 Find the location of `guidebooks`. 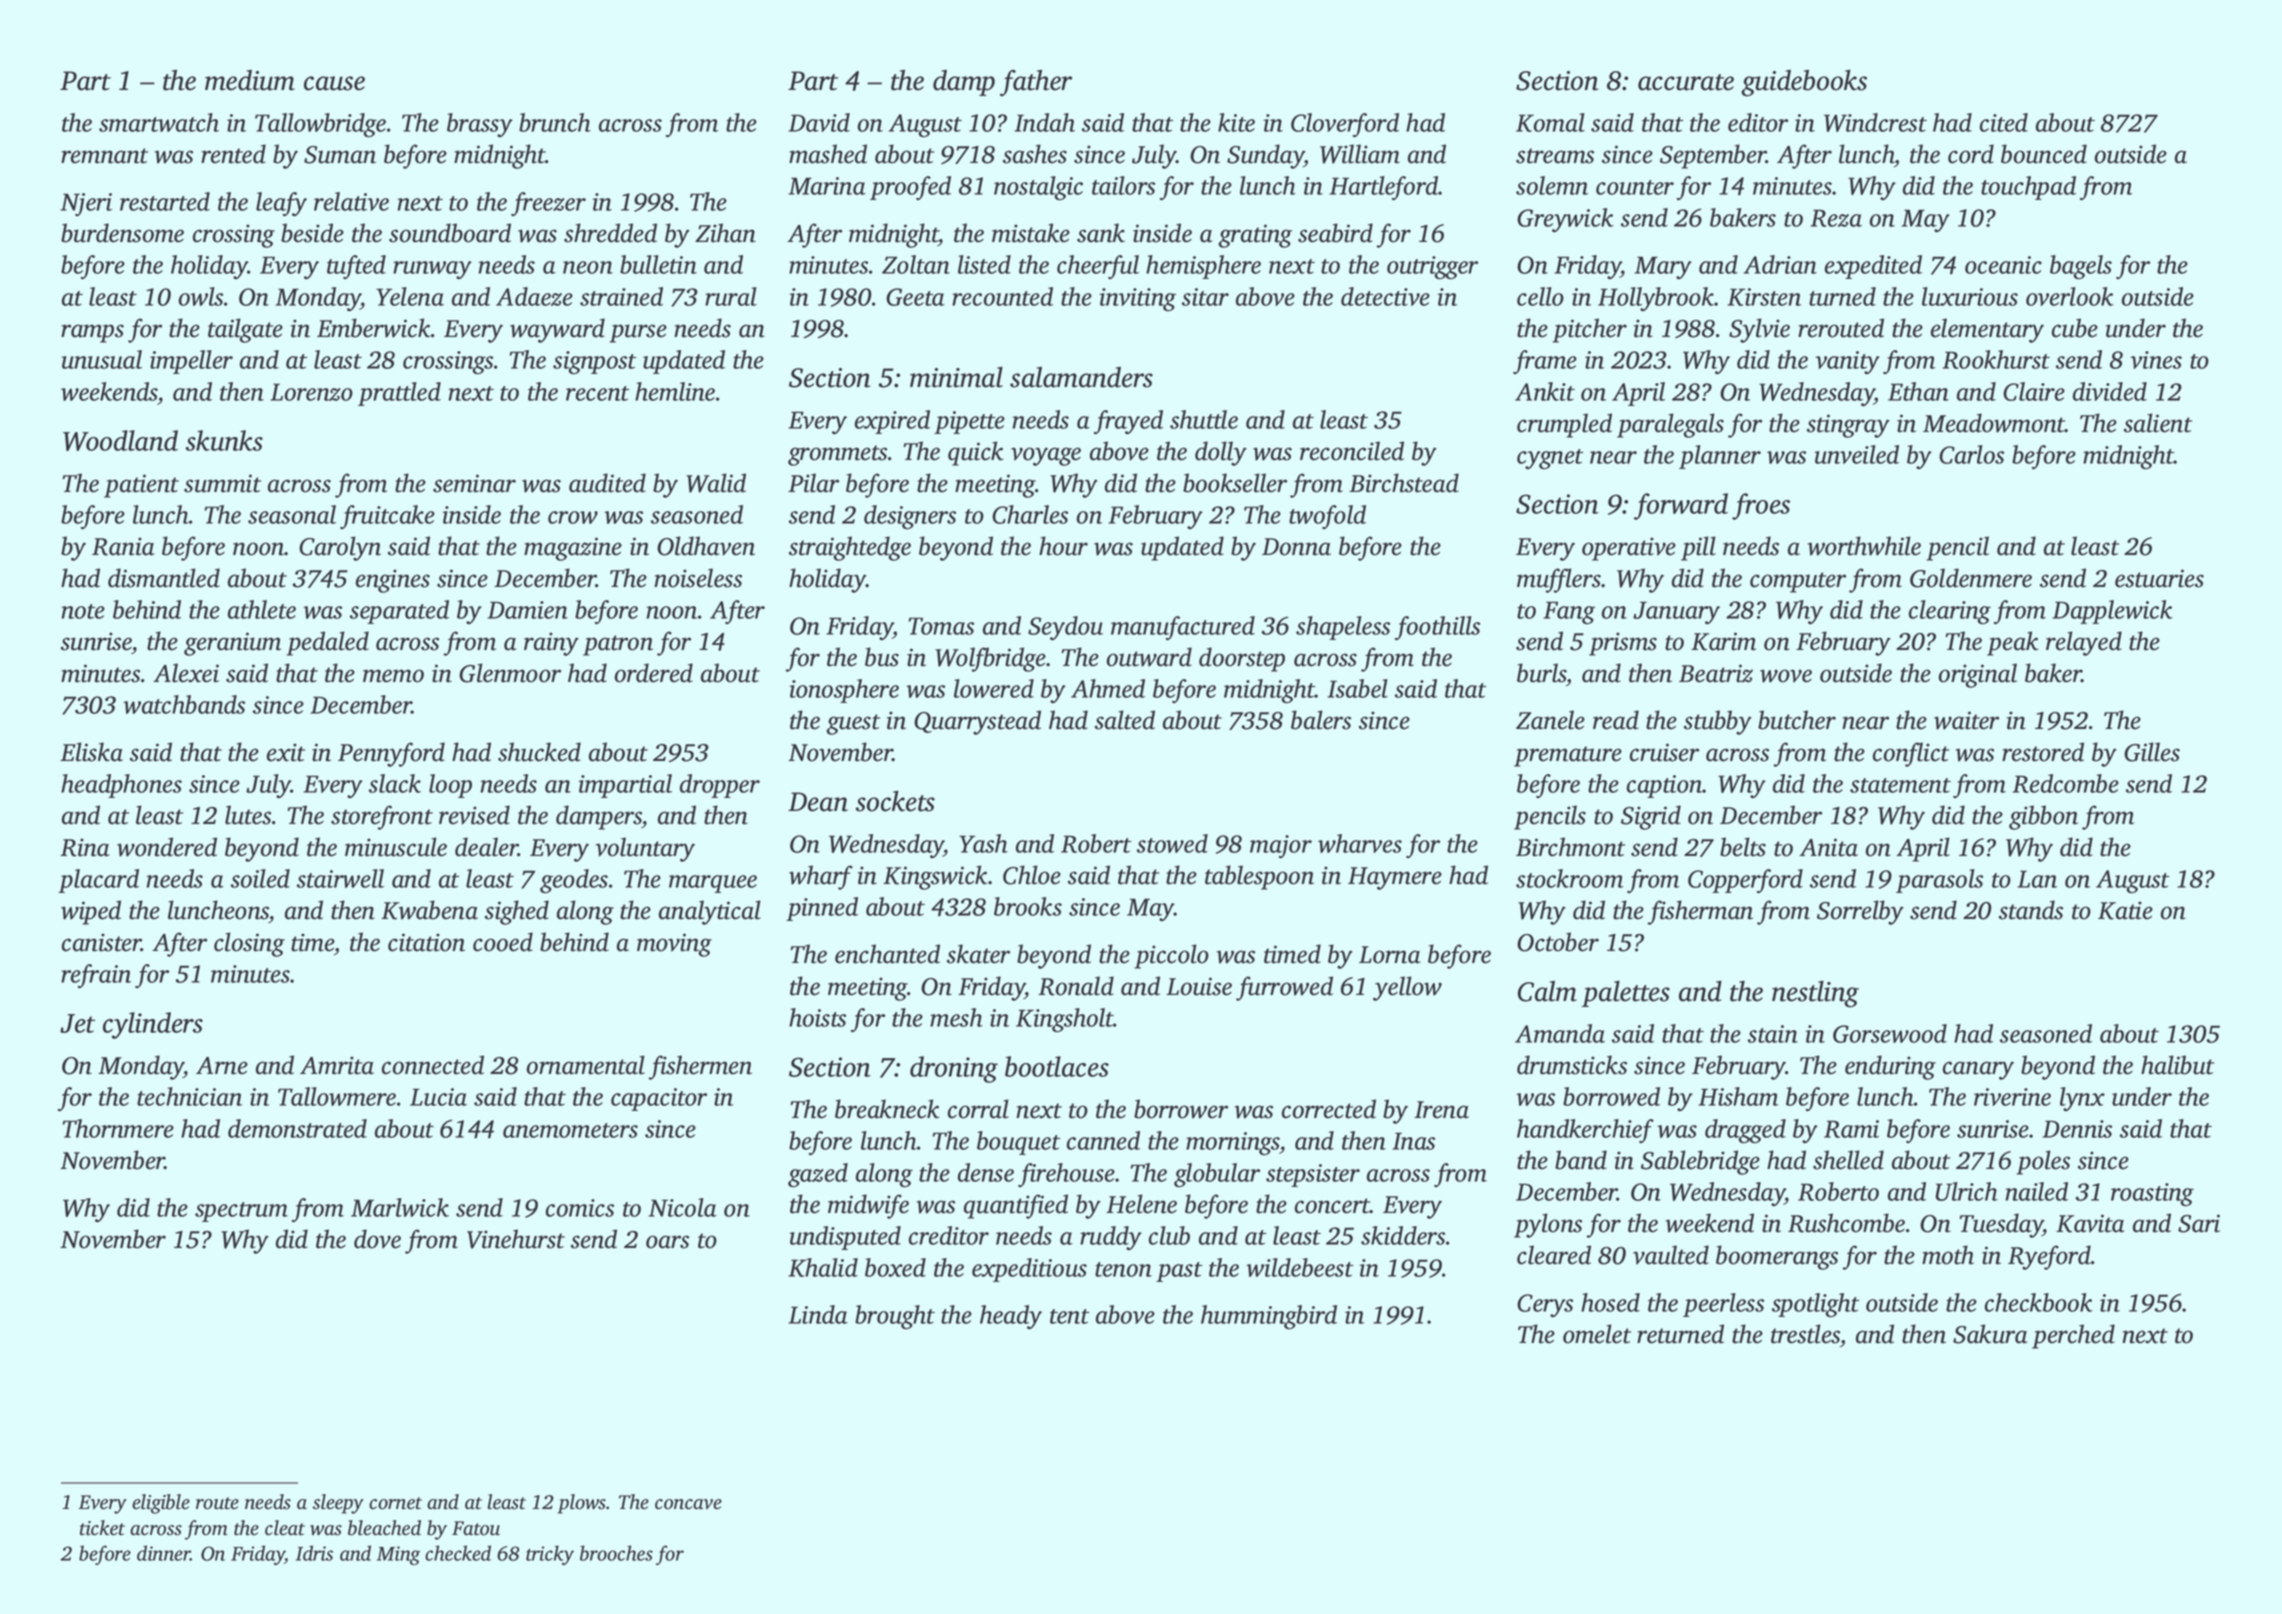

guidebooks is located at coordinates (1804, 83).
